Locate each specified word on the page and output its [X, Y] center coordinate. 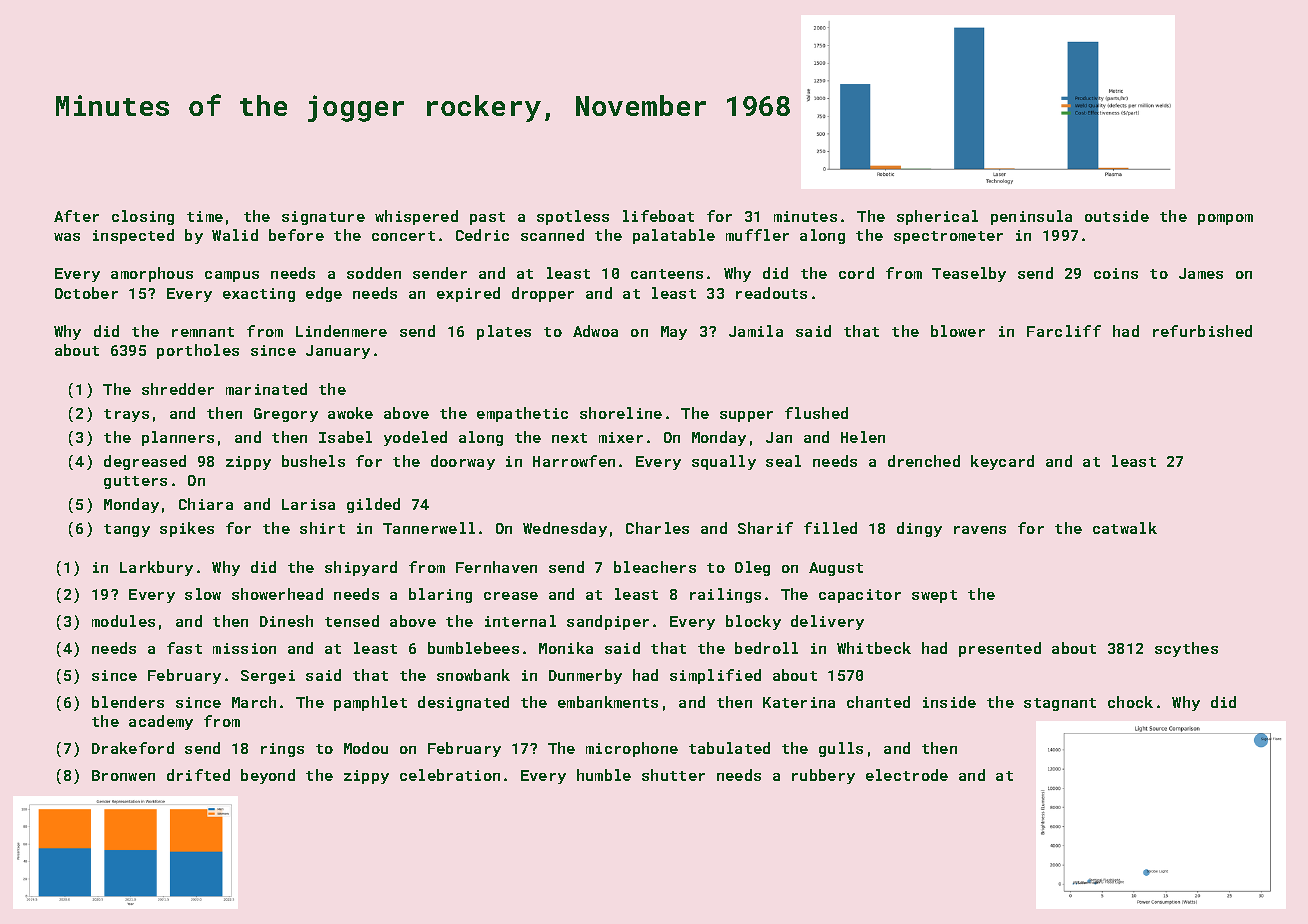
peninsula [1031, 217]
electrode [907, 775]
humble [604, 775]
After [76, 216]
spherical [937, 217]
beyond [268, 776]
